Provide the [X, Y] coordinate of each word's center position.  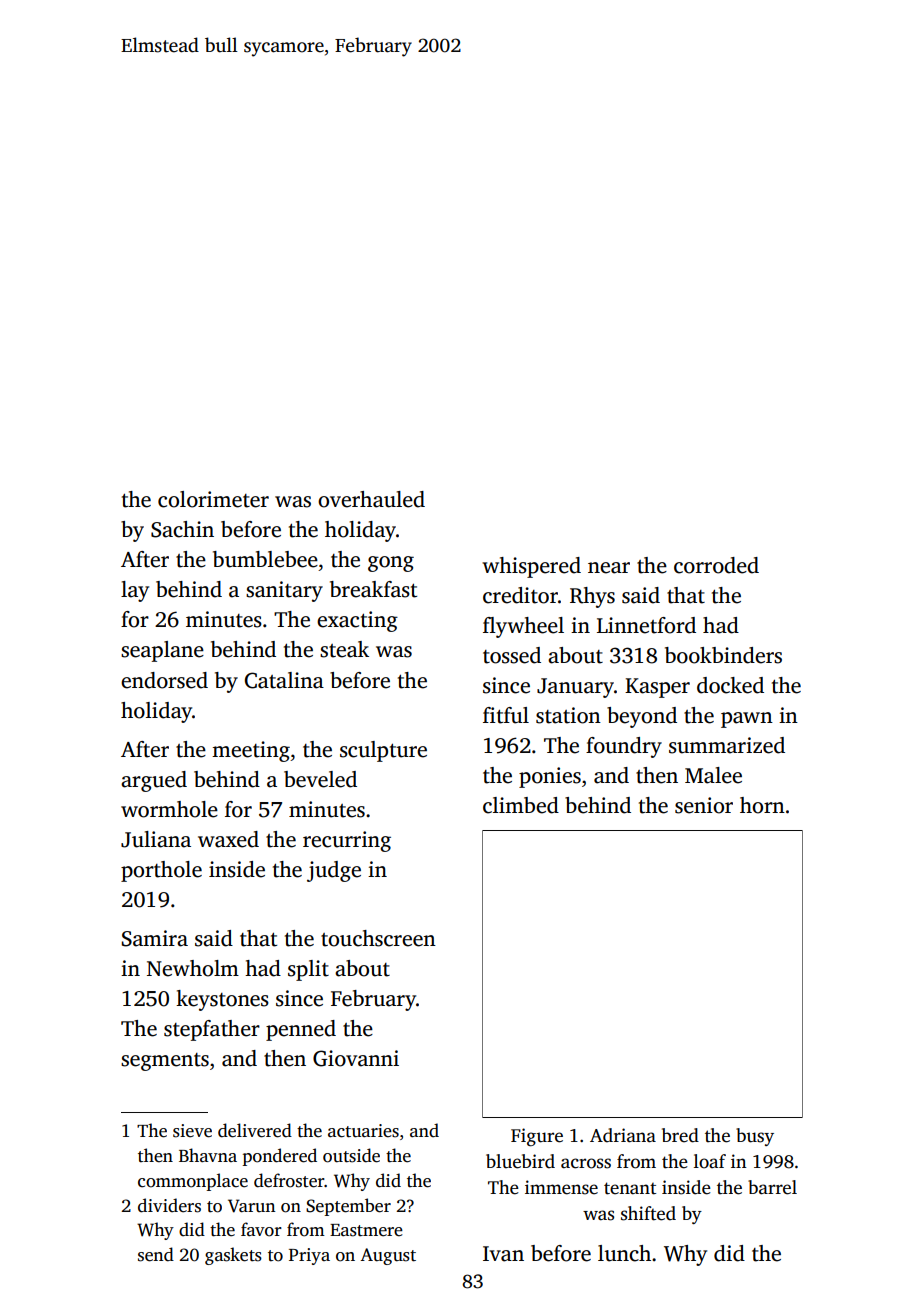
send [156, 1254]
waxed [228, 839]
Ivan [503, 1254]
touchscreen [378, 938]
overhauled [371, 499]
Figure [537, 1137]
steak [344, 649]
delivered [255, 1130]
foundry [624, 747]
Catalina [284, 680]
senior [704, 805]
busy [755, 1137]
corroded [716, 565]
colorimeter [213, 499]
